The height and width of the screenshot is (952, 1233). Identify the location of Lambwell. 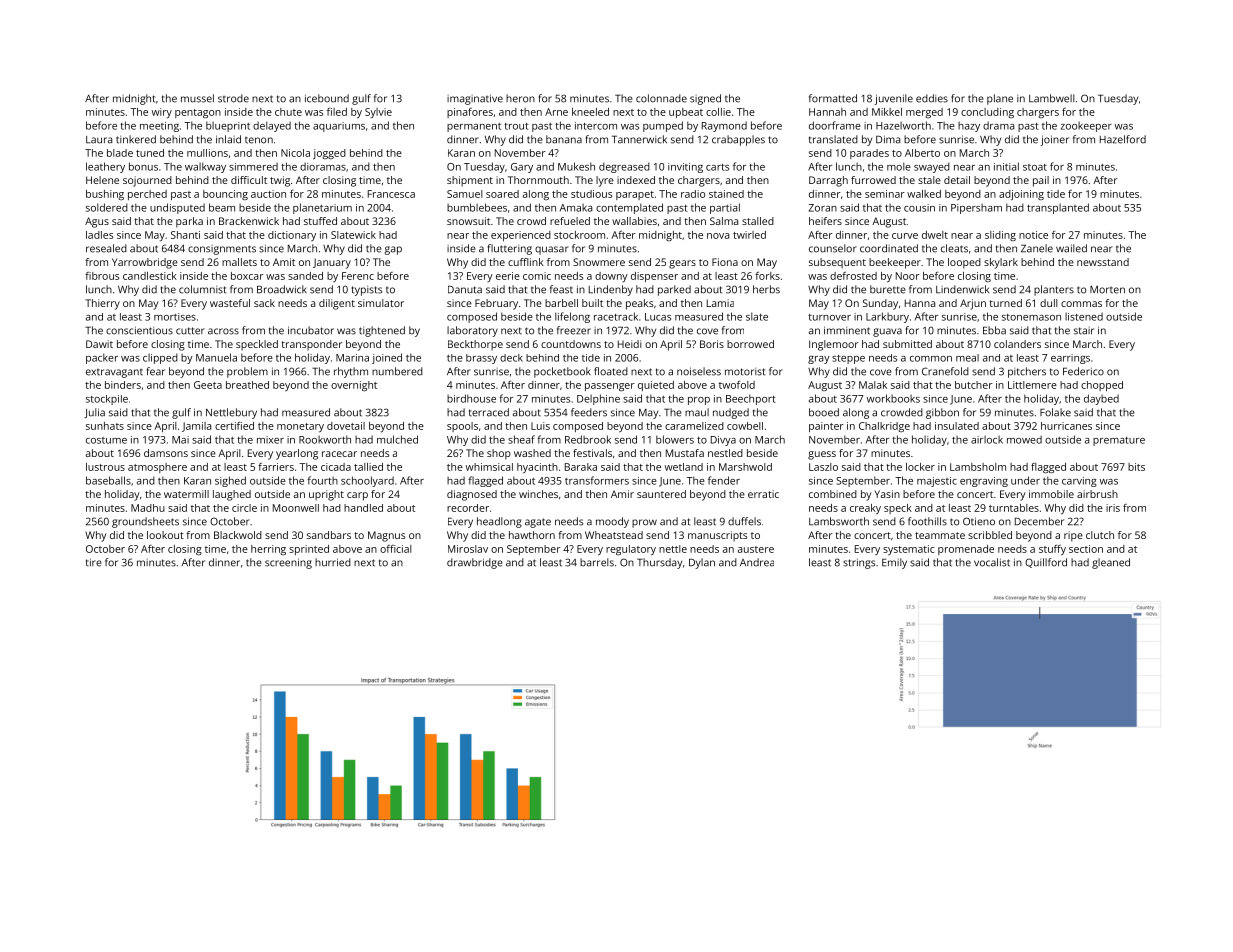
(1052, 98).
